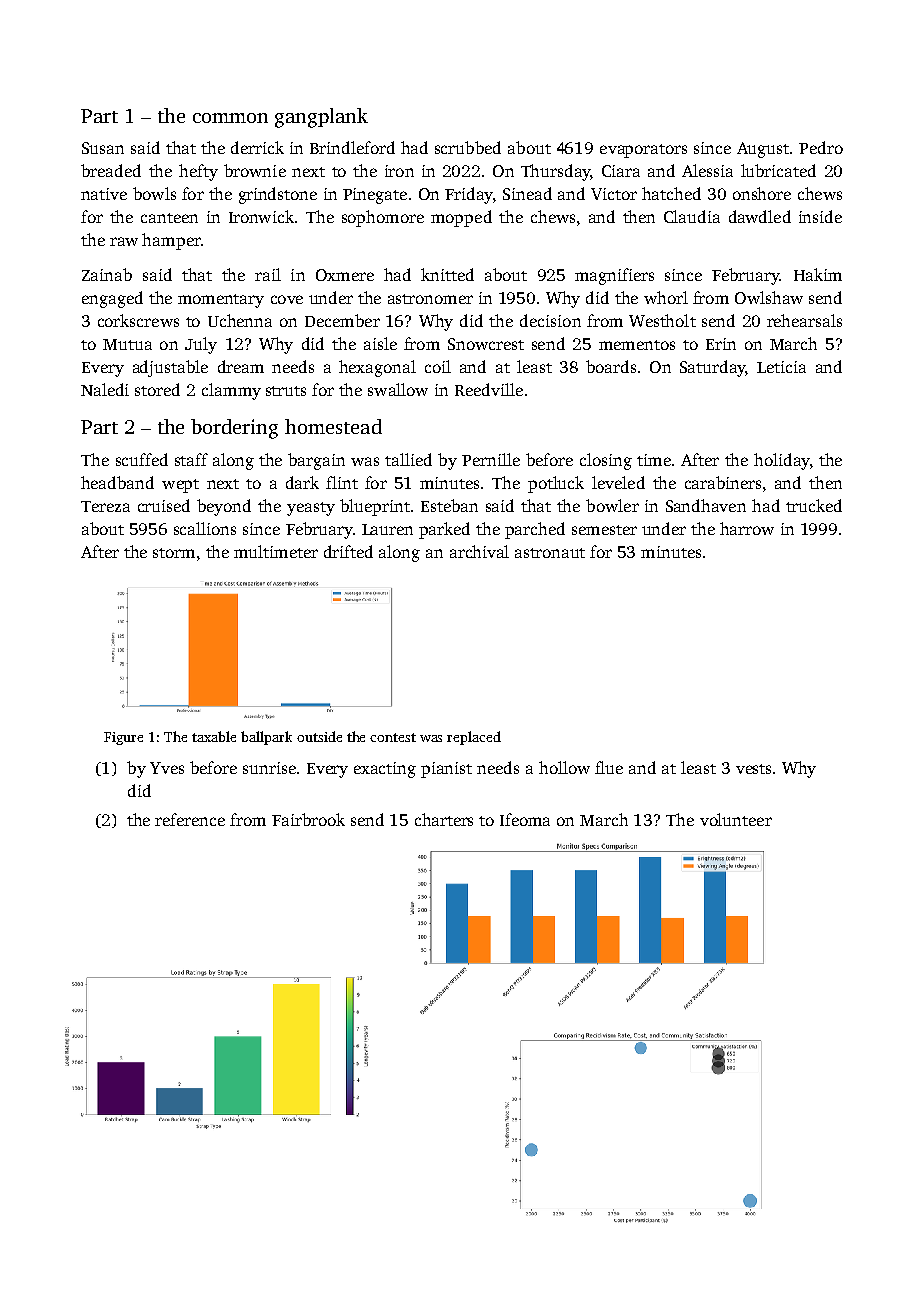 This page has width=924, height=1308. I want to click on volunteer, so click(736, 819).
